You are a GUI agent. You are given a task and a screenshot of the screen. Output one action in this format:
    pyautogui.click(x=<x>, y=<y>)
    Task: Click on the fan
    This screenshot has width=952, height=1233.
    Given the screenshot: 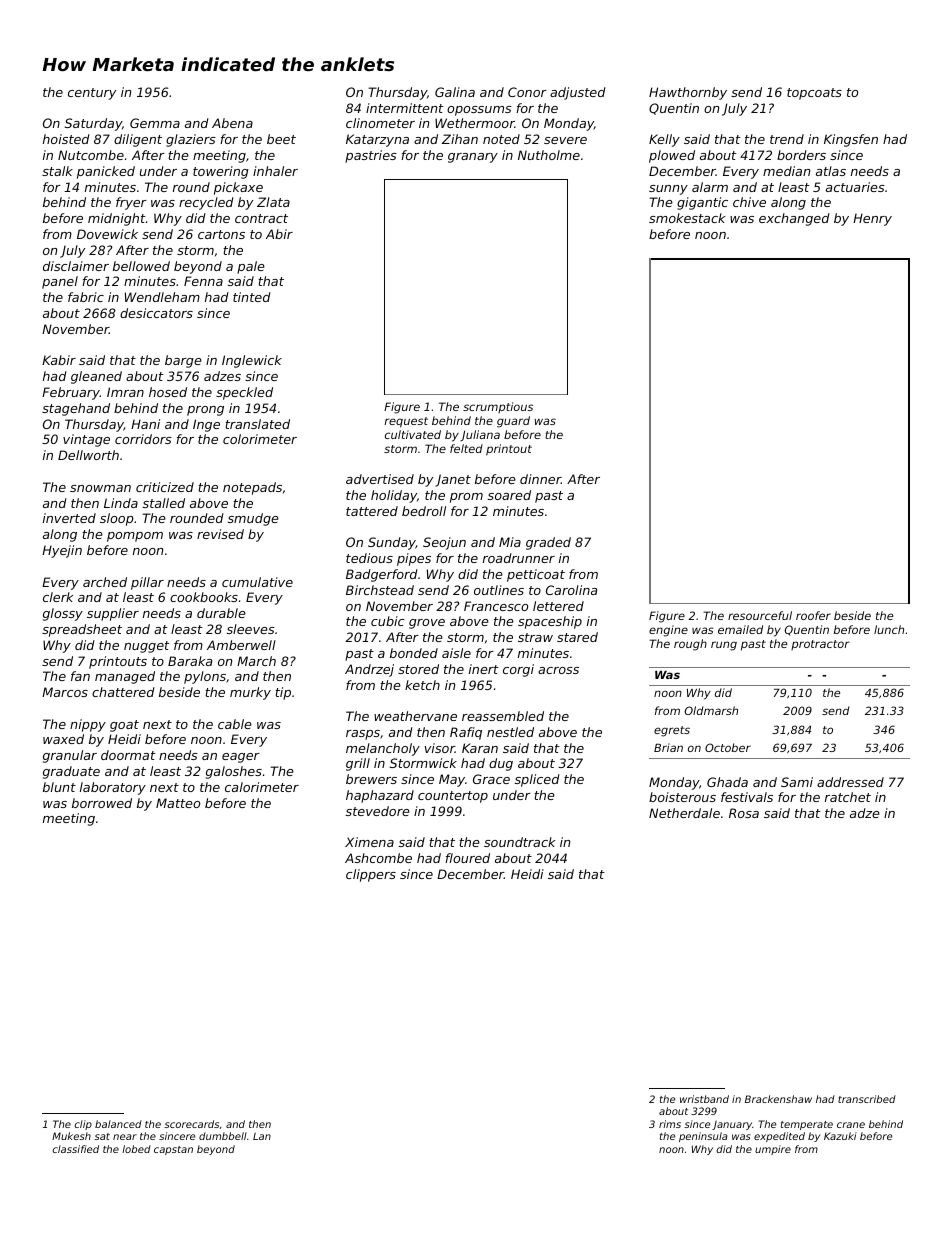 What is the action you would take?
    pyautogui.click(x=80, y=676)
